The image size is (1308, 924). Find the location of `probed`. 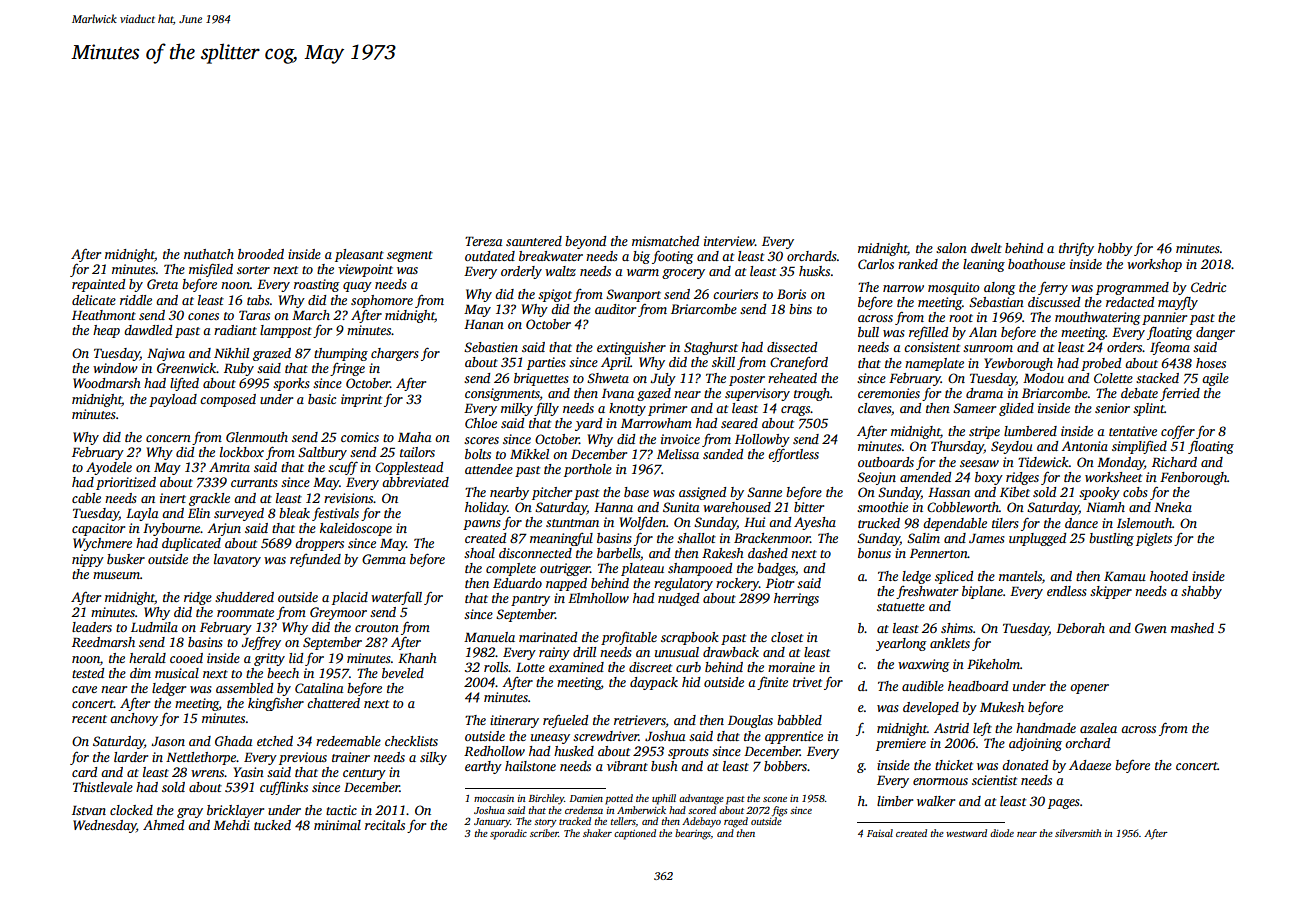

probed is located at coordinates (1101, 364).
